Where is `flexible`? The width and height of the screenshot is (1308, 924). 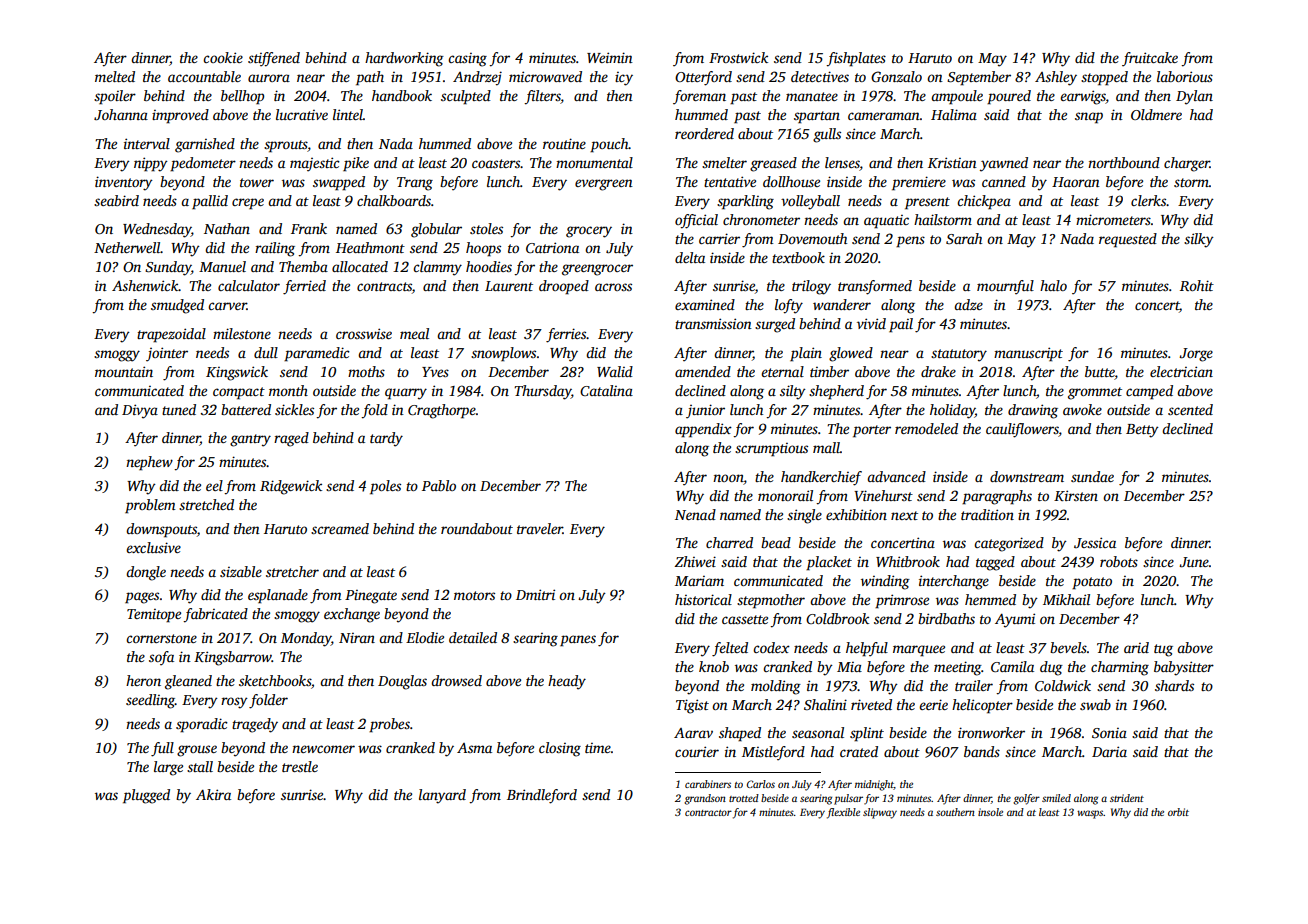
flexible is located at coordinates (843, 813).
